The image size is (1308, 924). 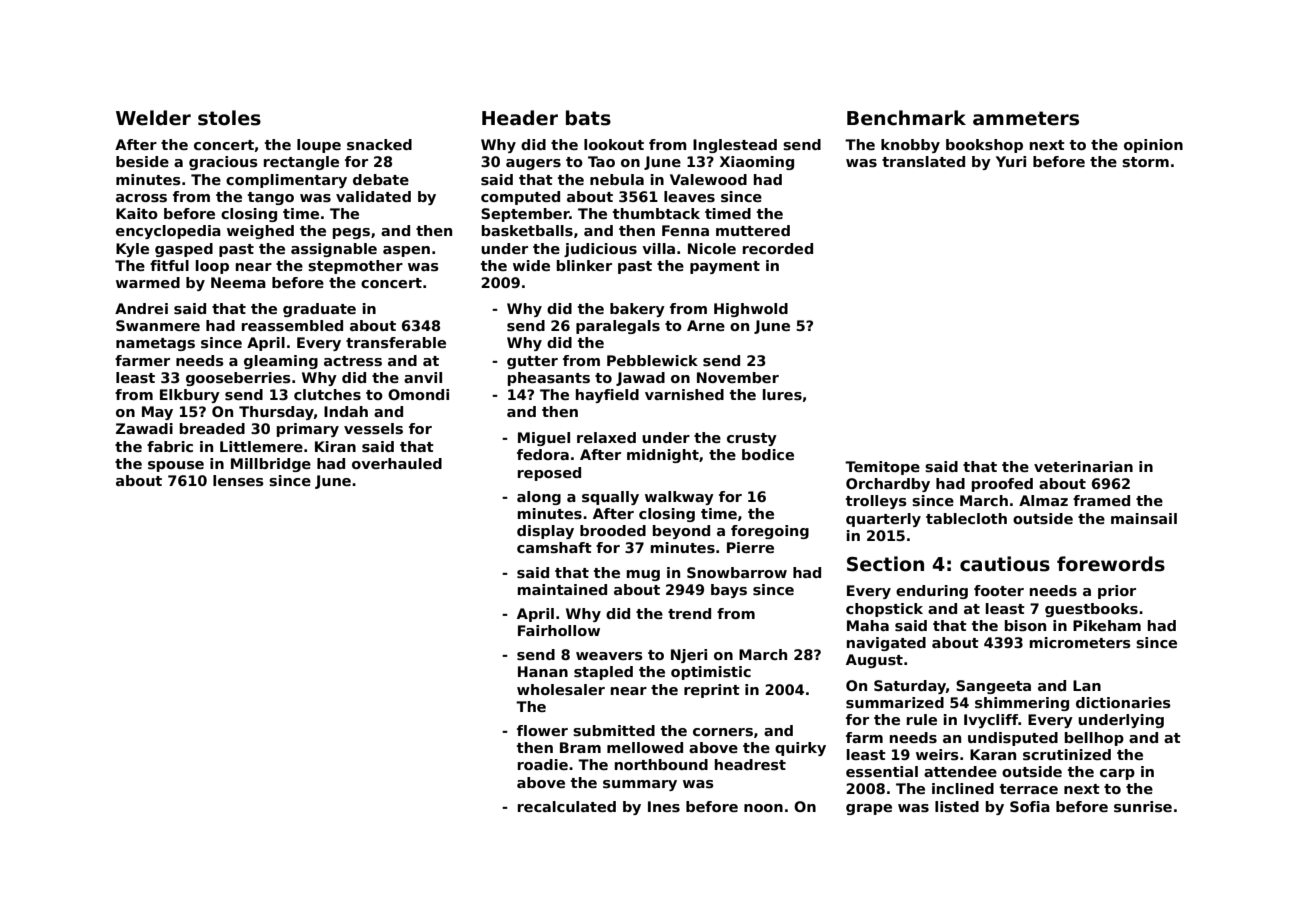 What do you see at coordinates (1011, 161) in the screenshot?
I see `Yuri` at bounding box center [1011, 161].
